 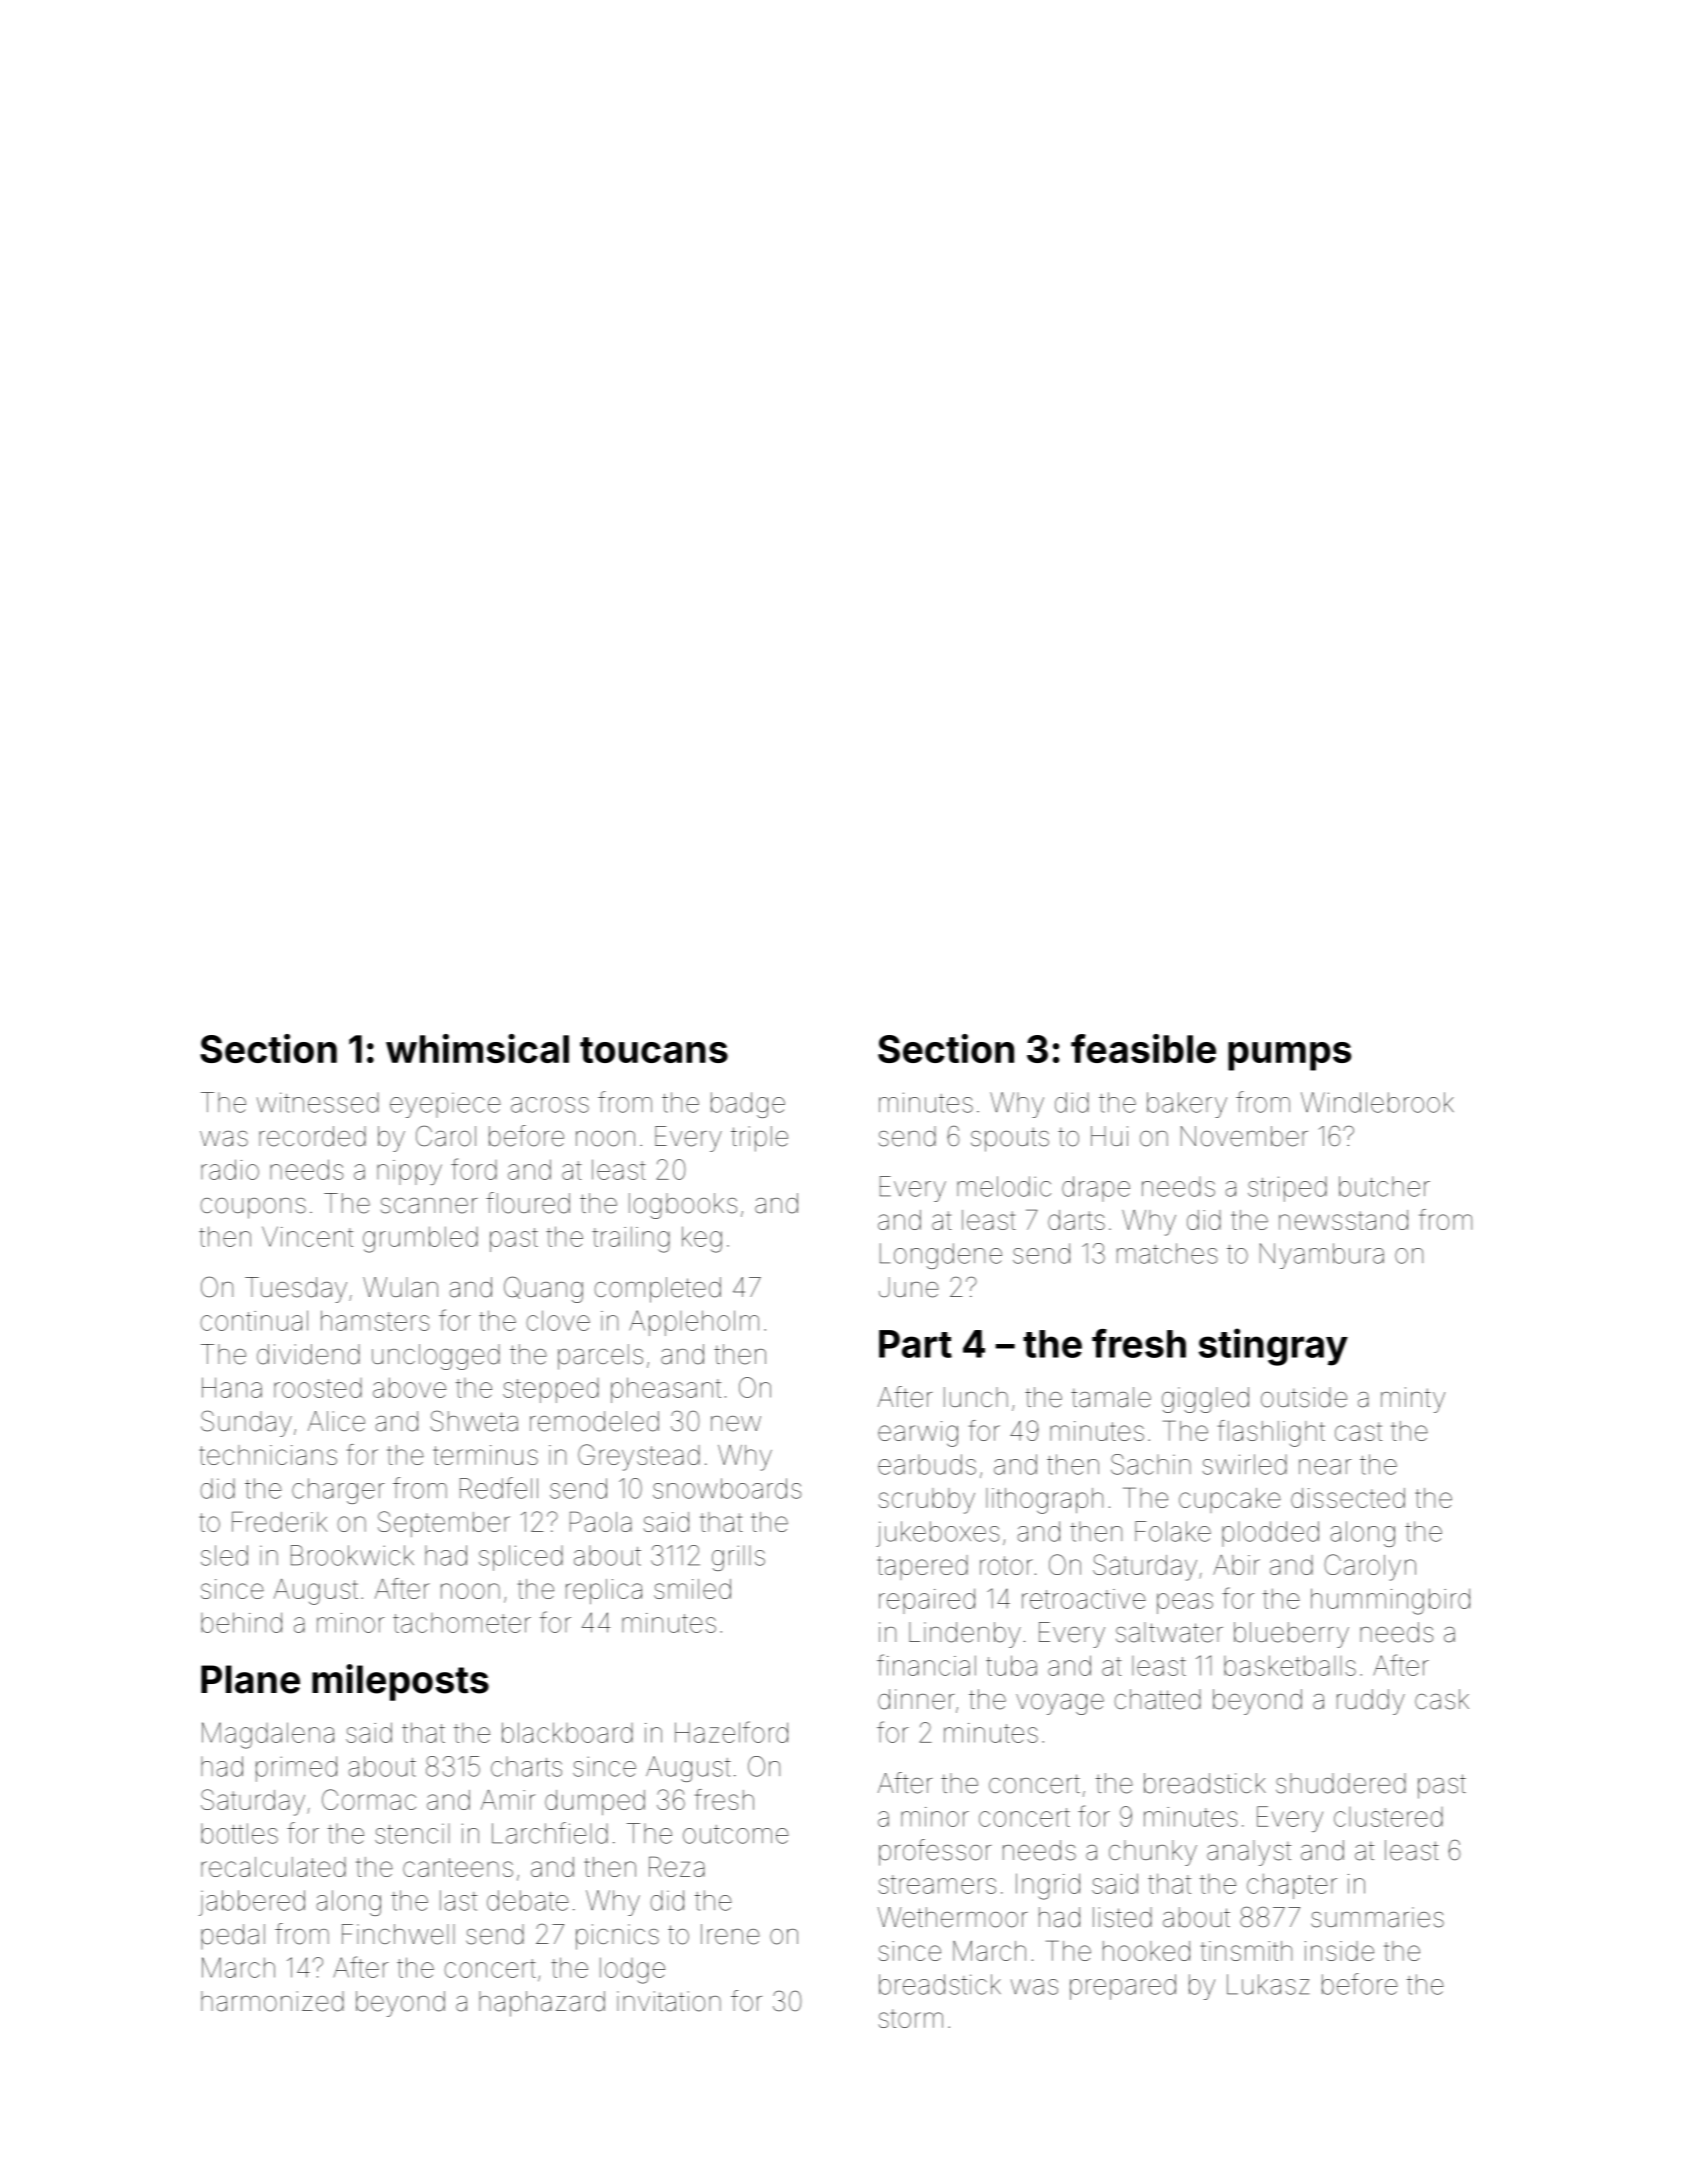 I want to click on prepared, so click(x=1123, y=1987).
